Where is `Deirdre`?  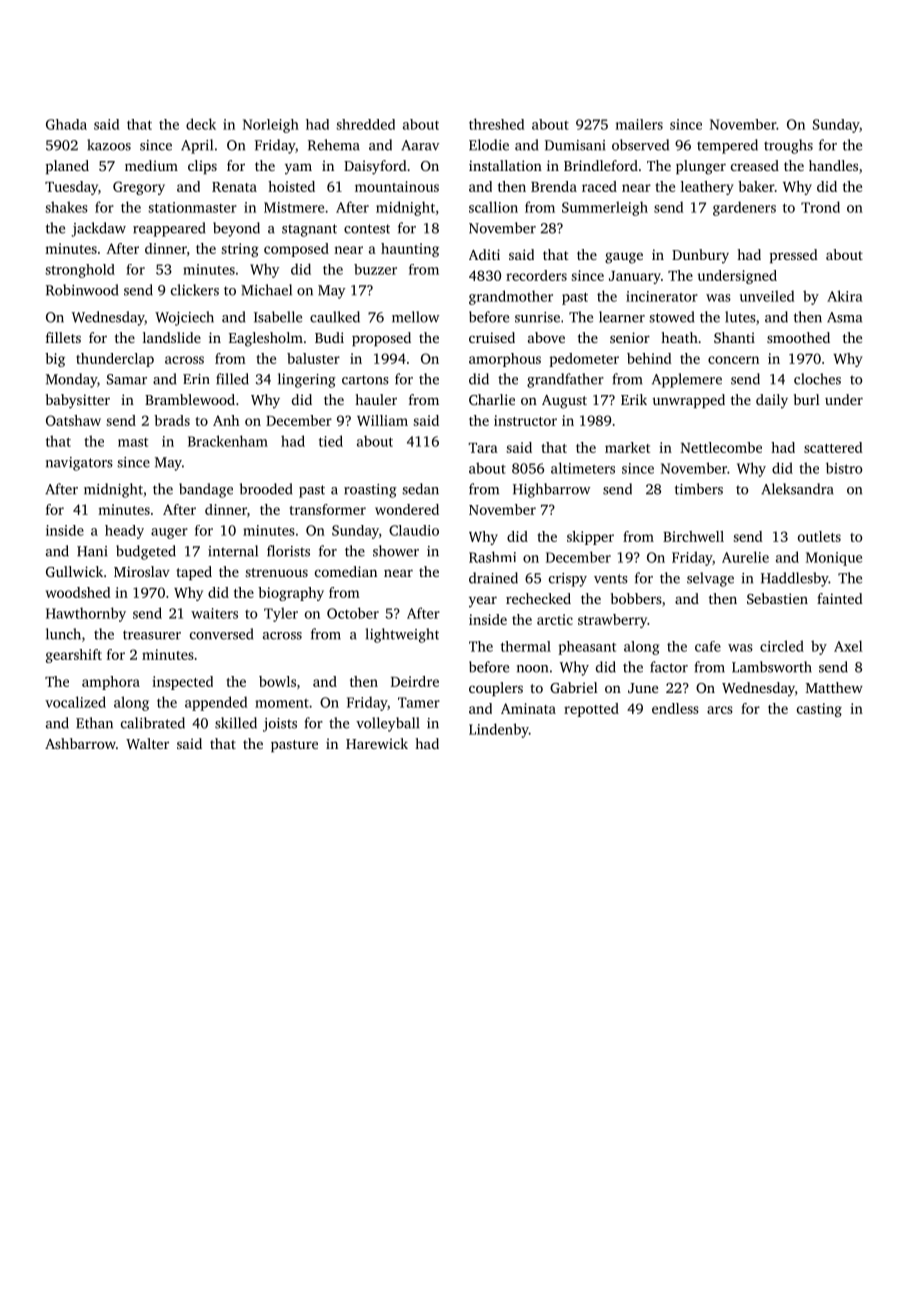
Deirdre is located at coordinates (415, 681).
